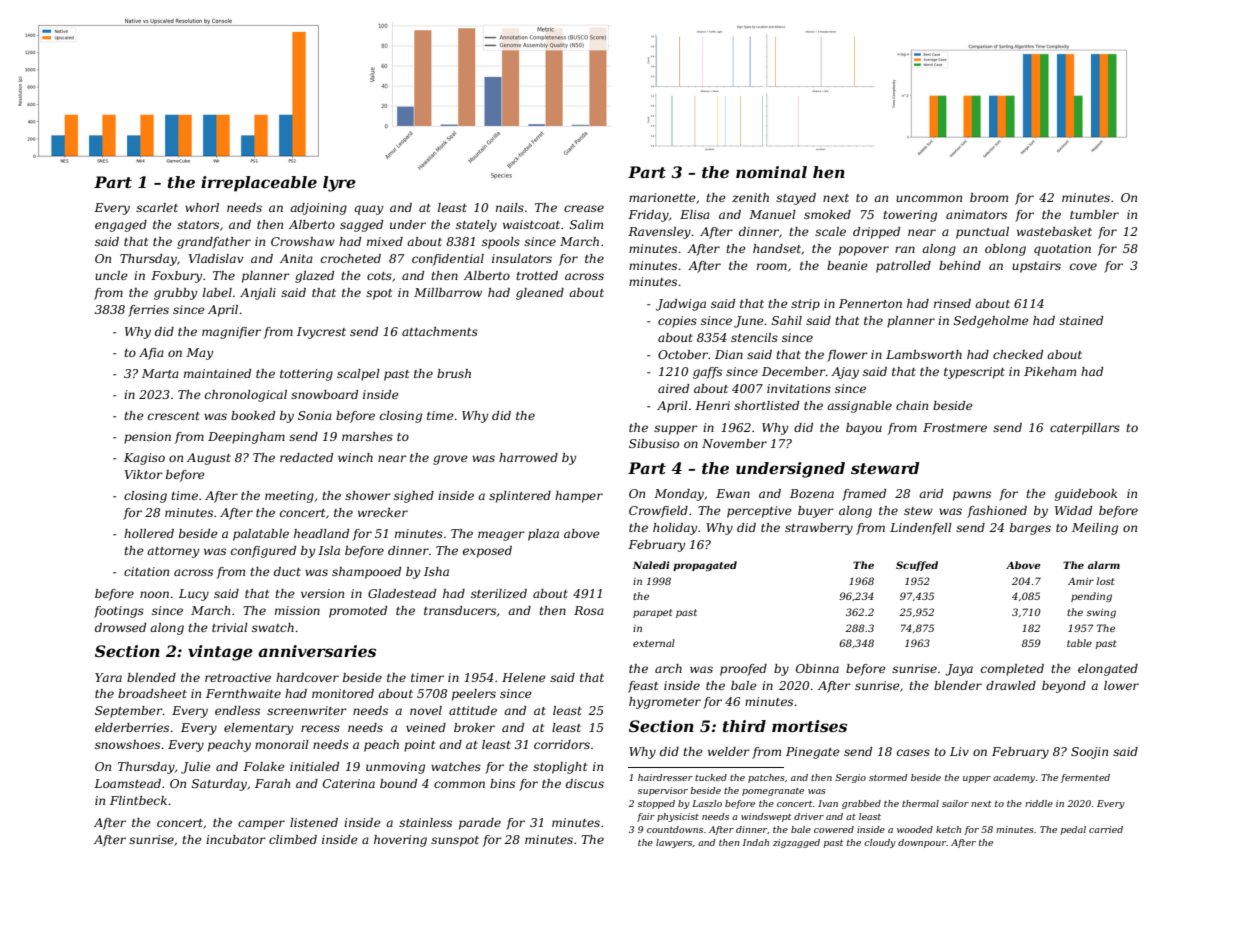 The width and height of the page is (1233, 952). What do you see at coordinates (958, 685) in the page?
I see `blender` at bounding box center [958, 685].
